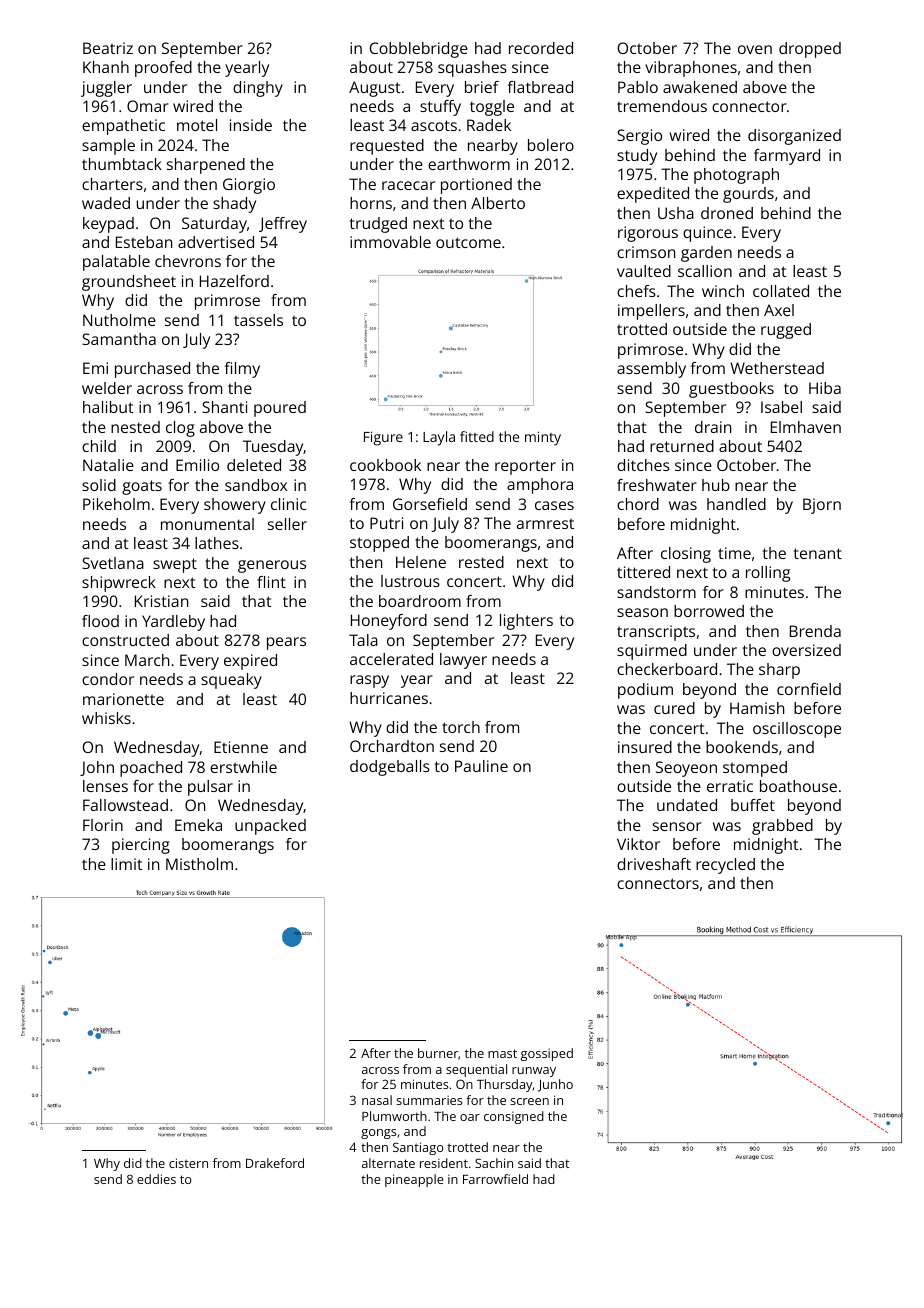  What do you see at coordinates (725, 866) in the page?
I see `recycled` at bounding box center [725, 866].
